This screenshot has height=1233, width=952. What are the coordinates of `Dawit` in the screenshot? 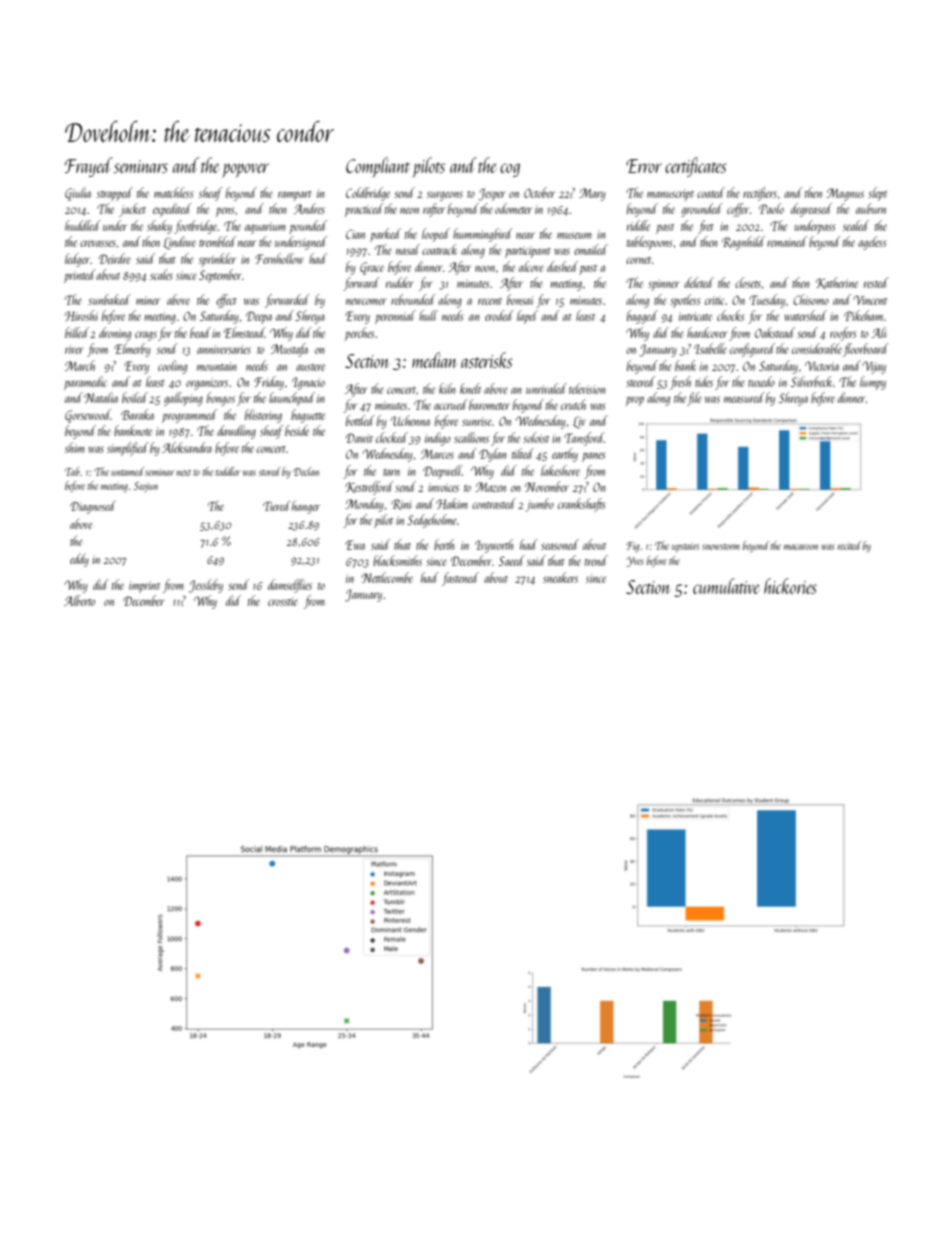 It's located at (359, 438).
